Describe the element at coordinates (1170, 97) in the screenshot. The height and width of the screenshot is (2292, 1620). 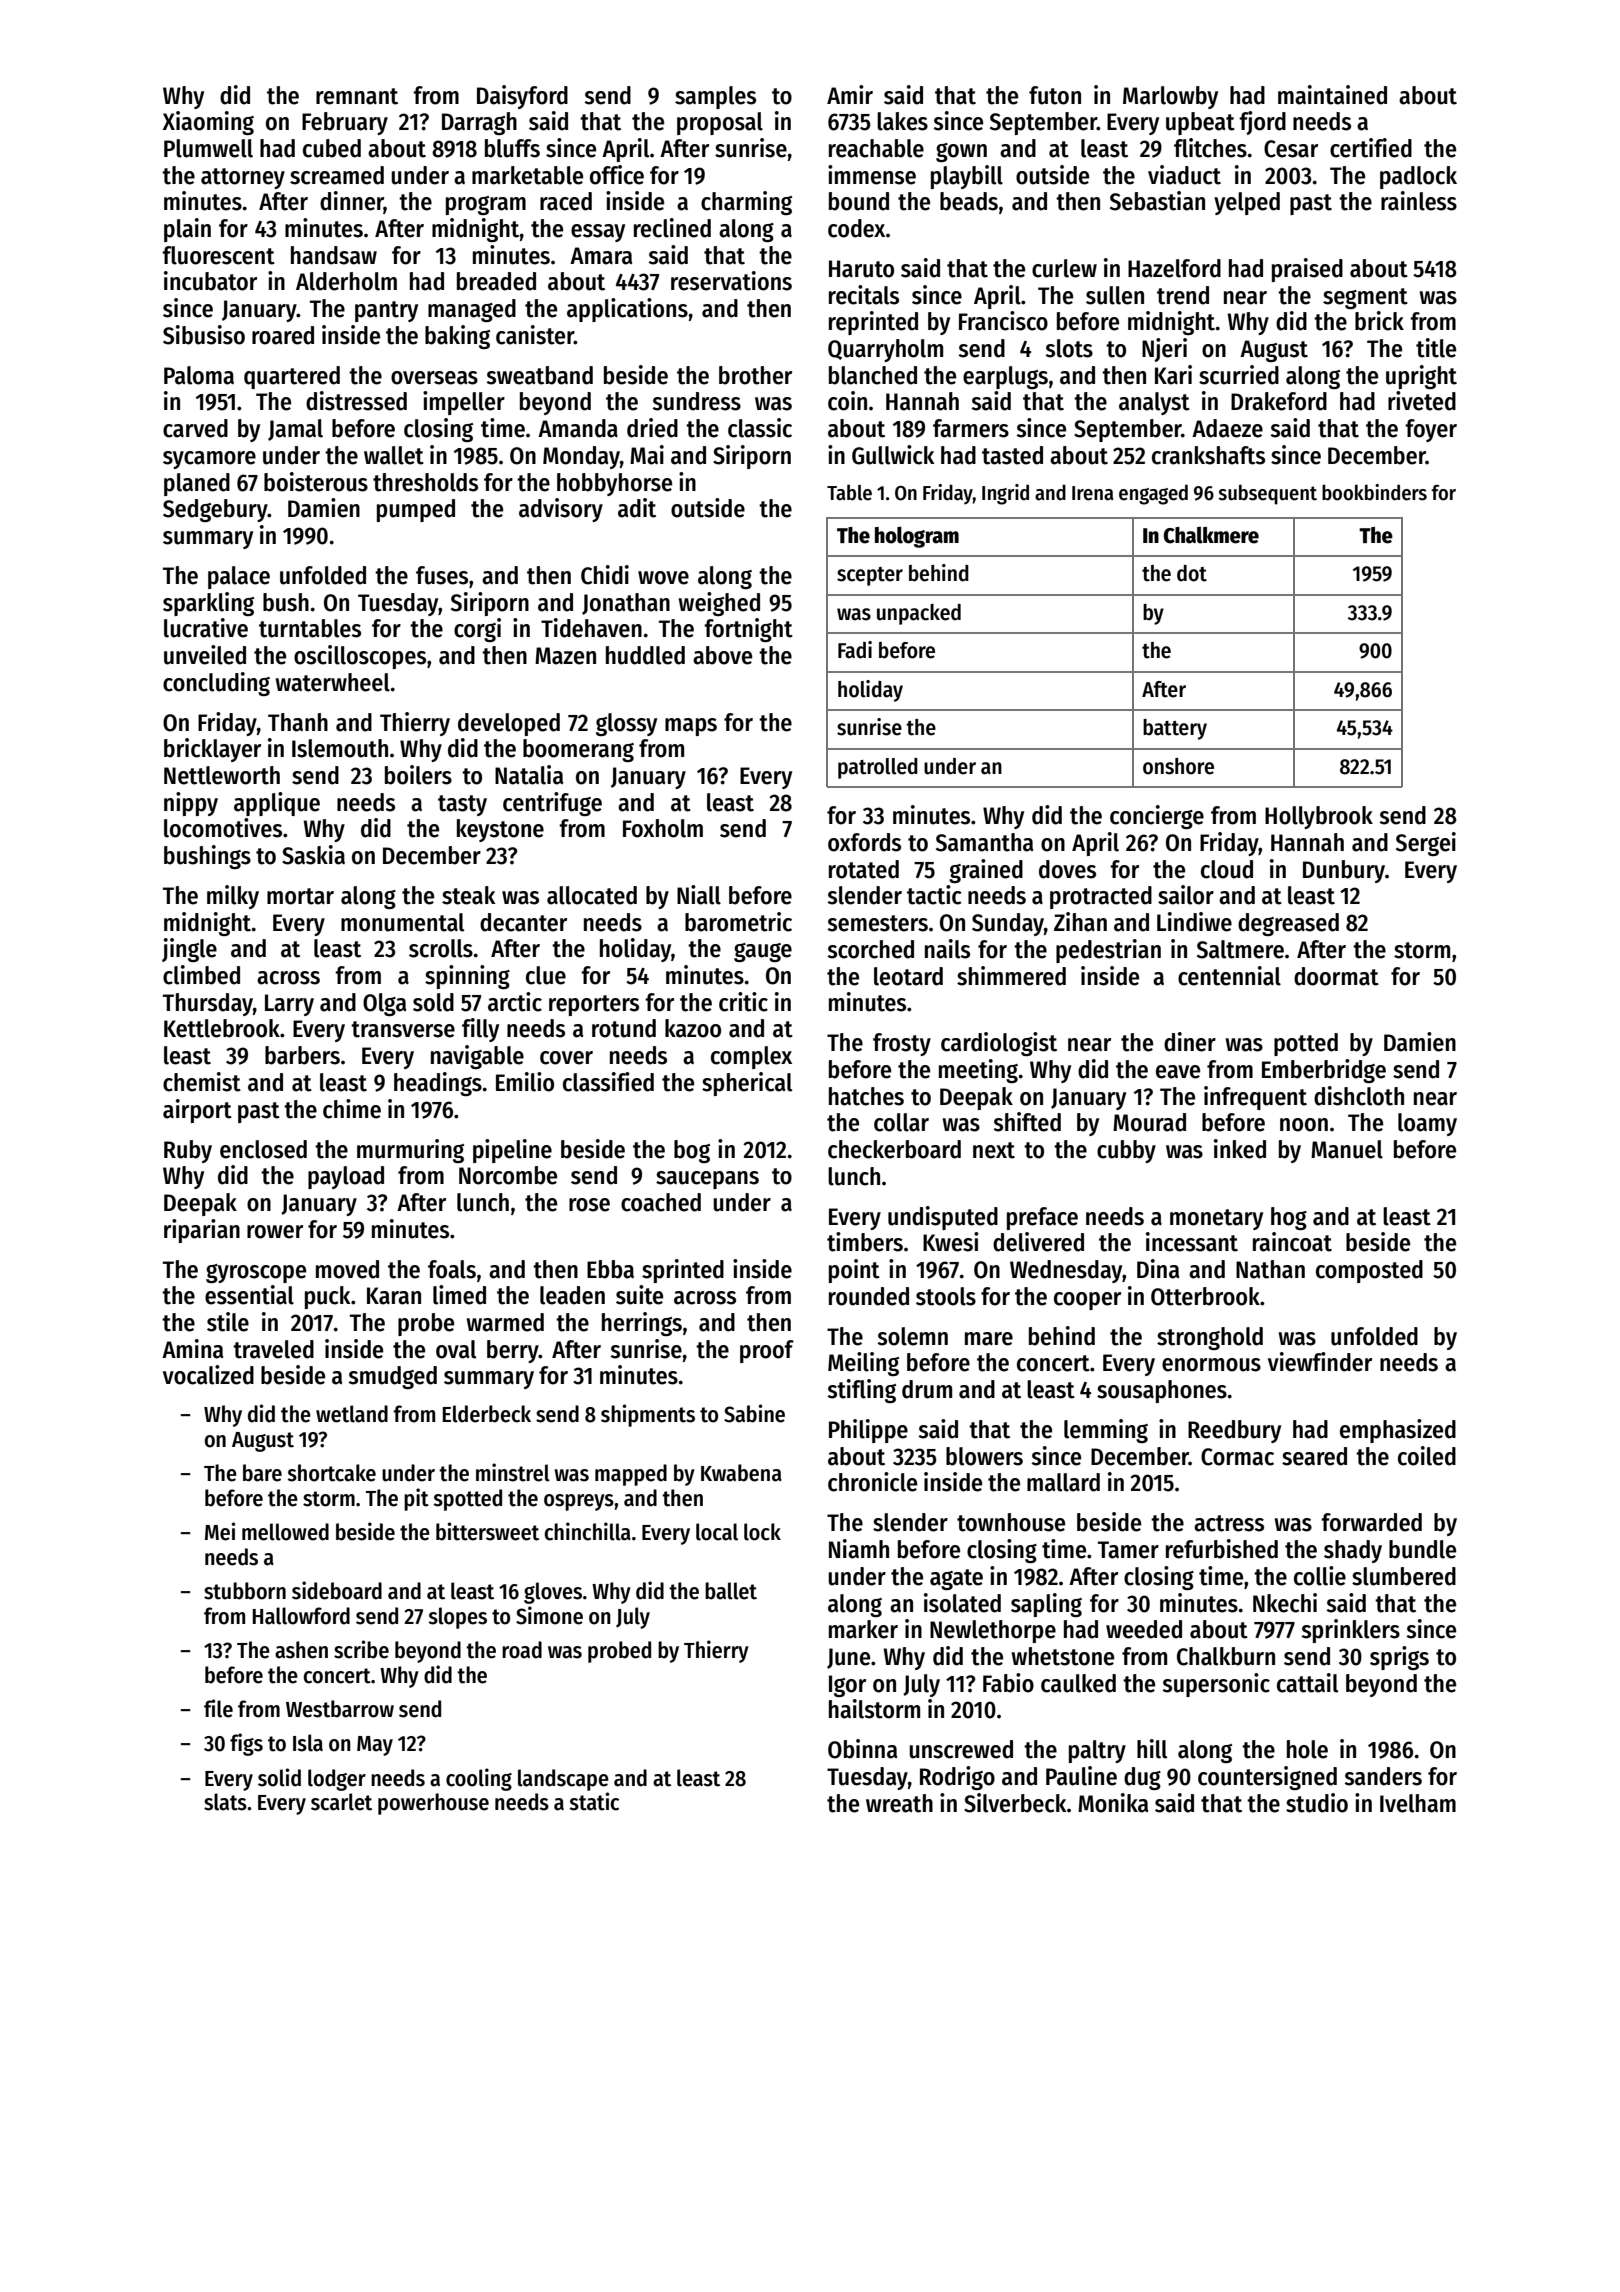
I see `Marlowby` at that location.
